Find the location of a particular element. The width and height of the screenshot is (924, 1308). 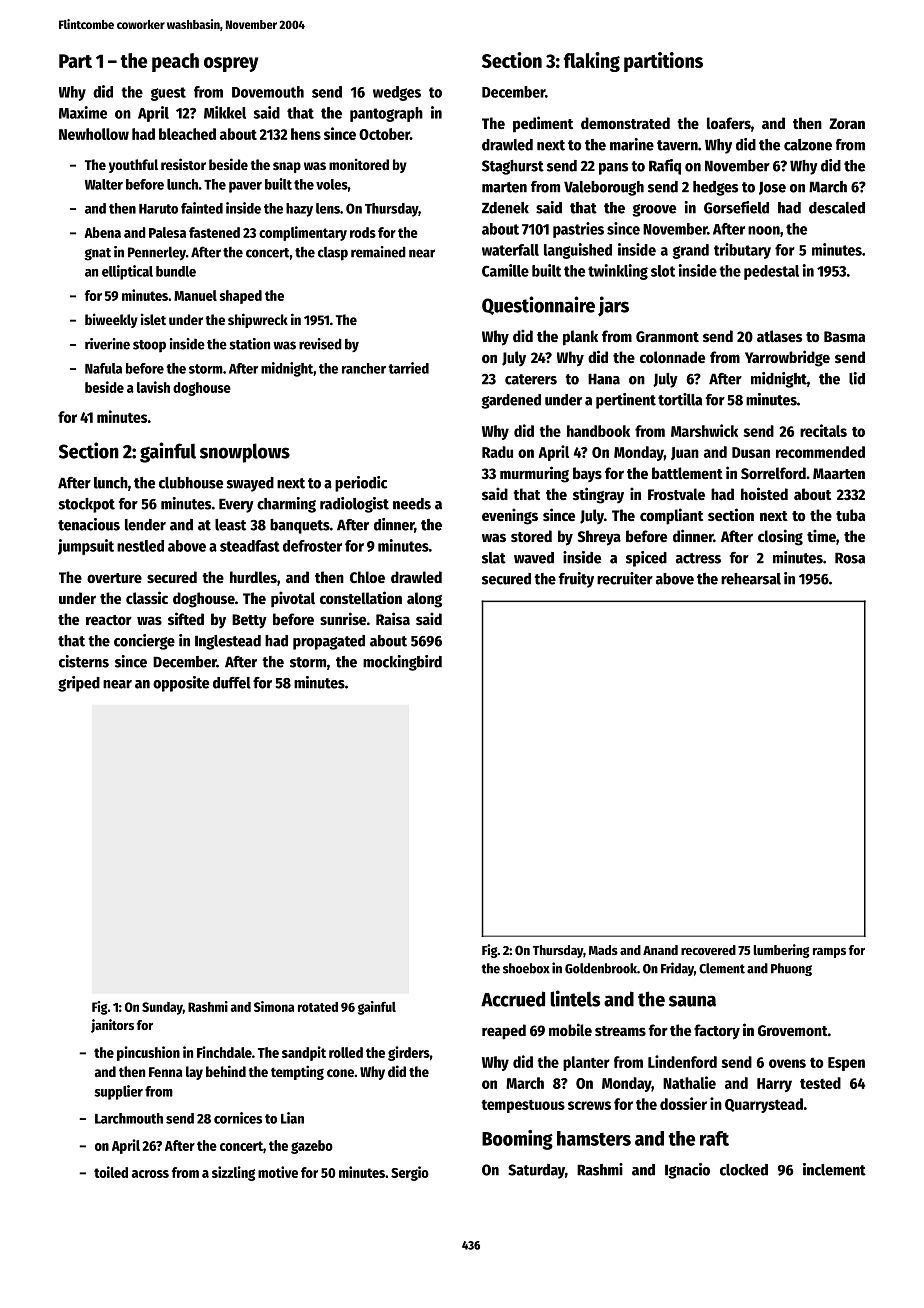

jumpsuit is located at coordinates (86, 547).
